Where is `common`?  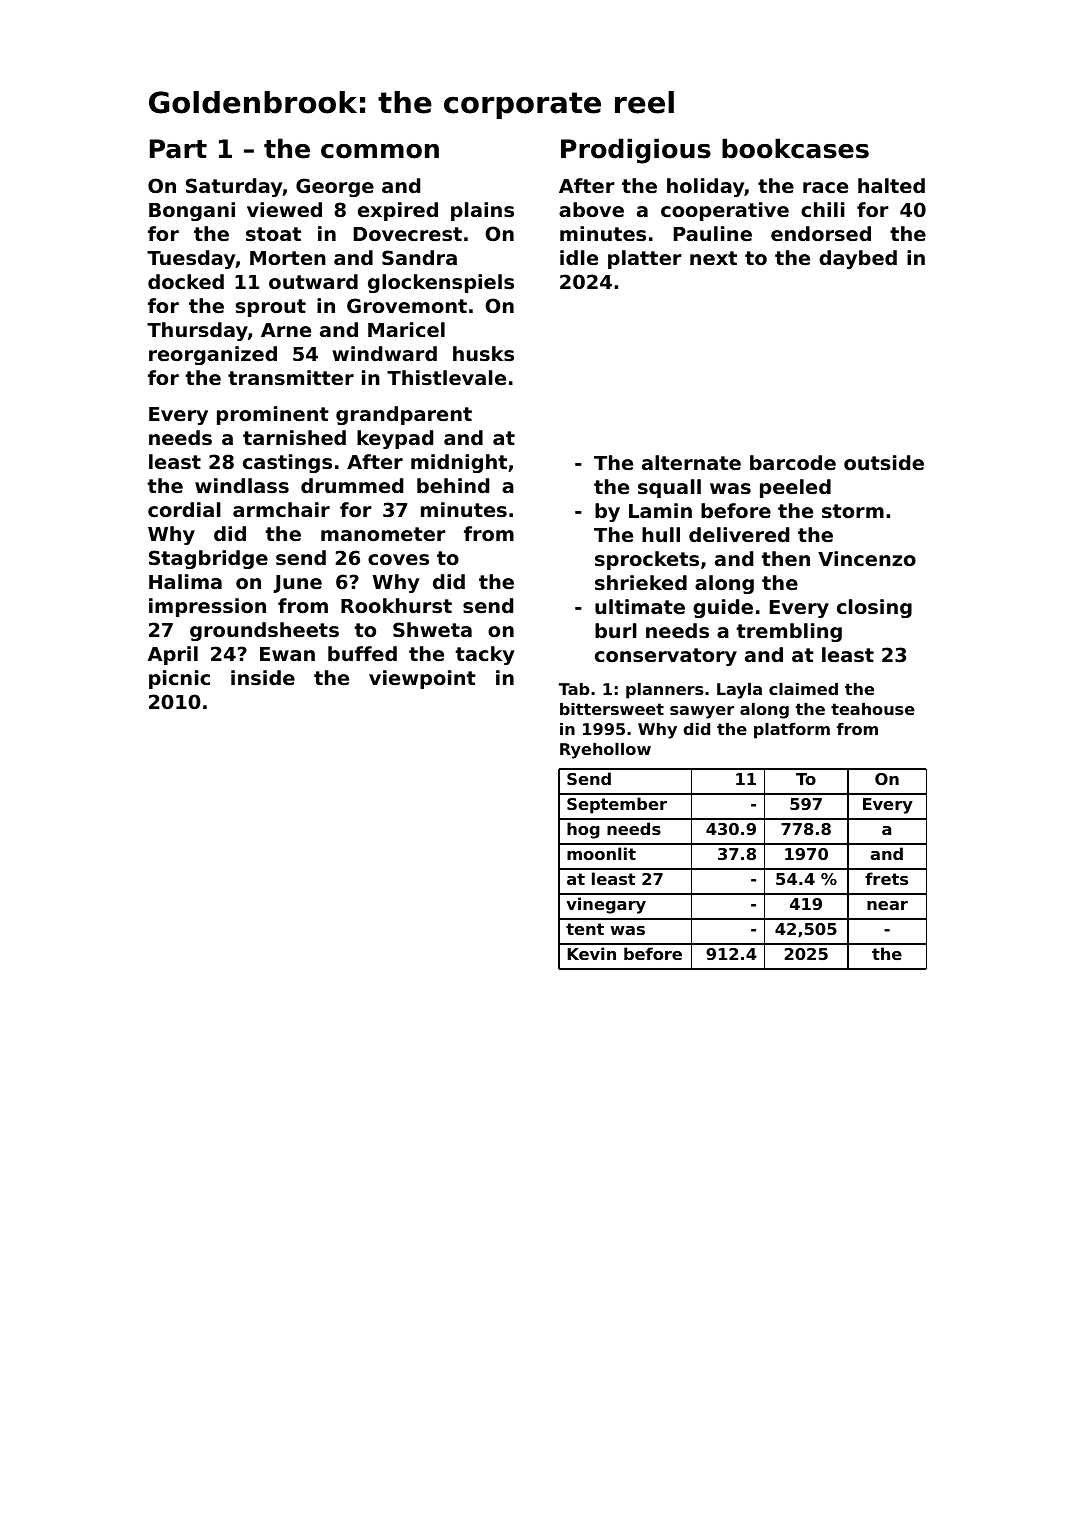 common is located at coordinates (380, 151).
